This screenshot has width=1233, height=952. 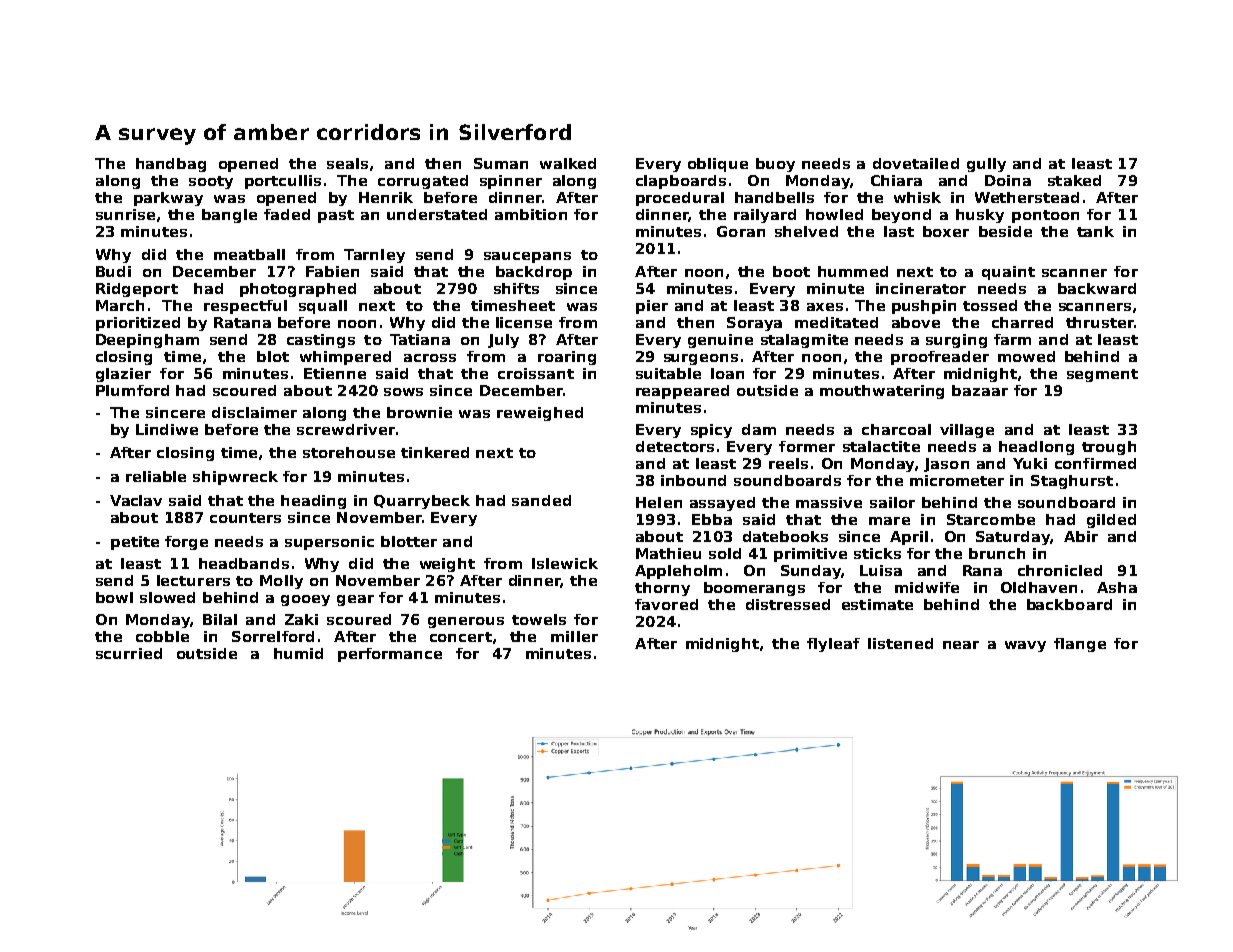 I want to click on corrugated, so click(x=423, y=182).
